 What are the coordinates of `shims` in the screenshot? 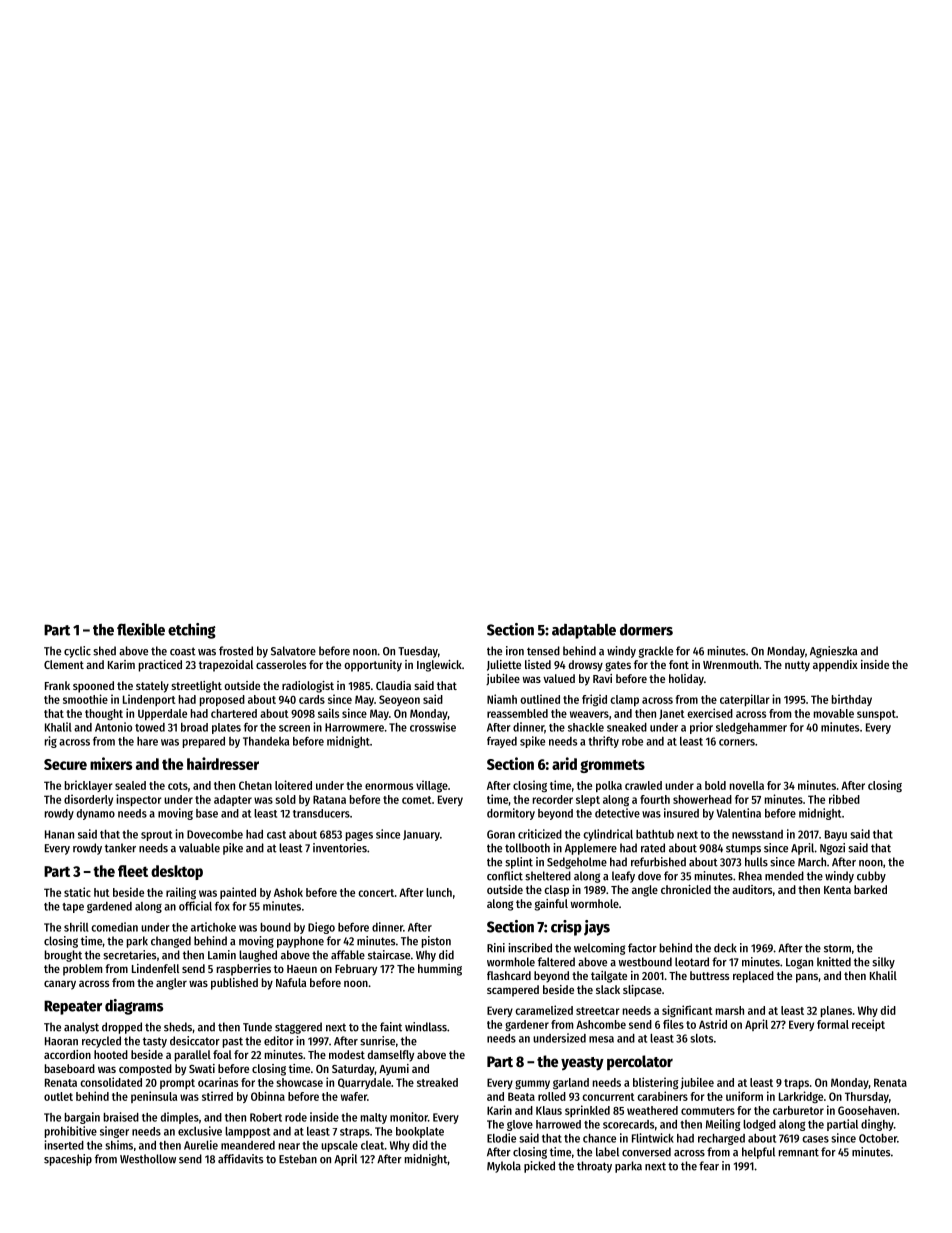 It's located at (119, 1145).
